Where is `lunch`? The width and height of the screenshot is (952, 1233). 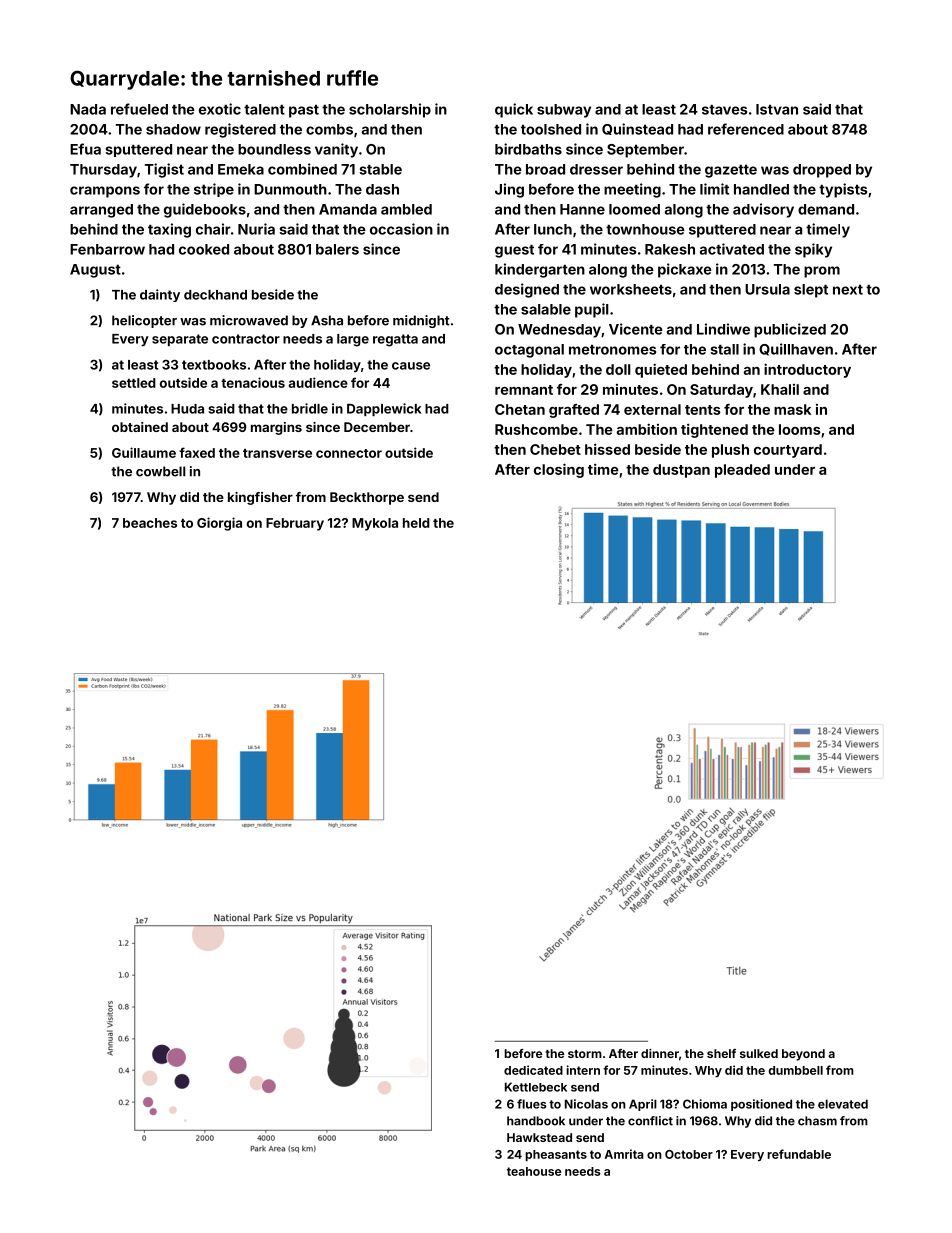 lunch is located at coordinates (553, 229).
